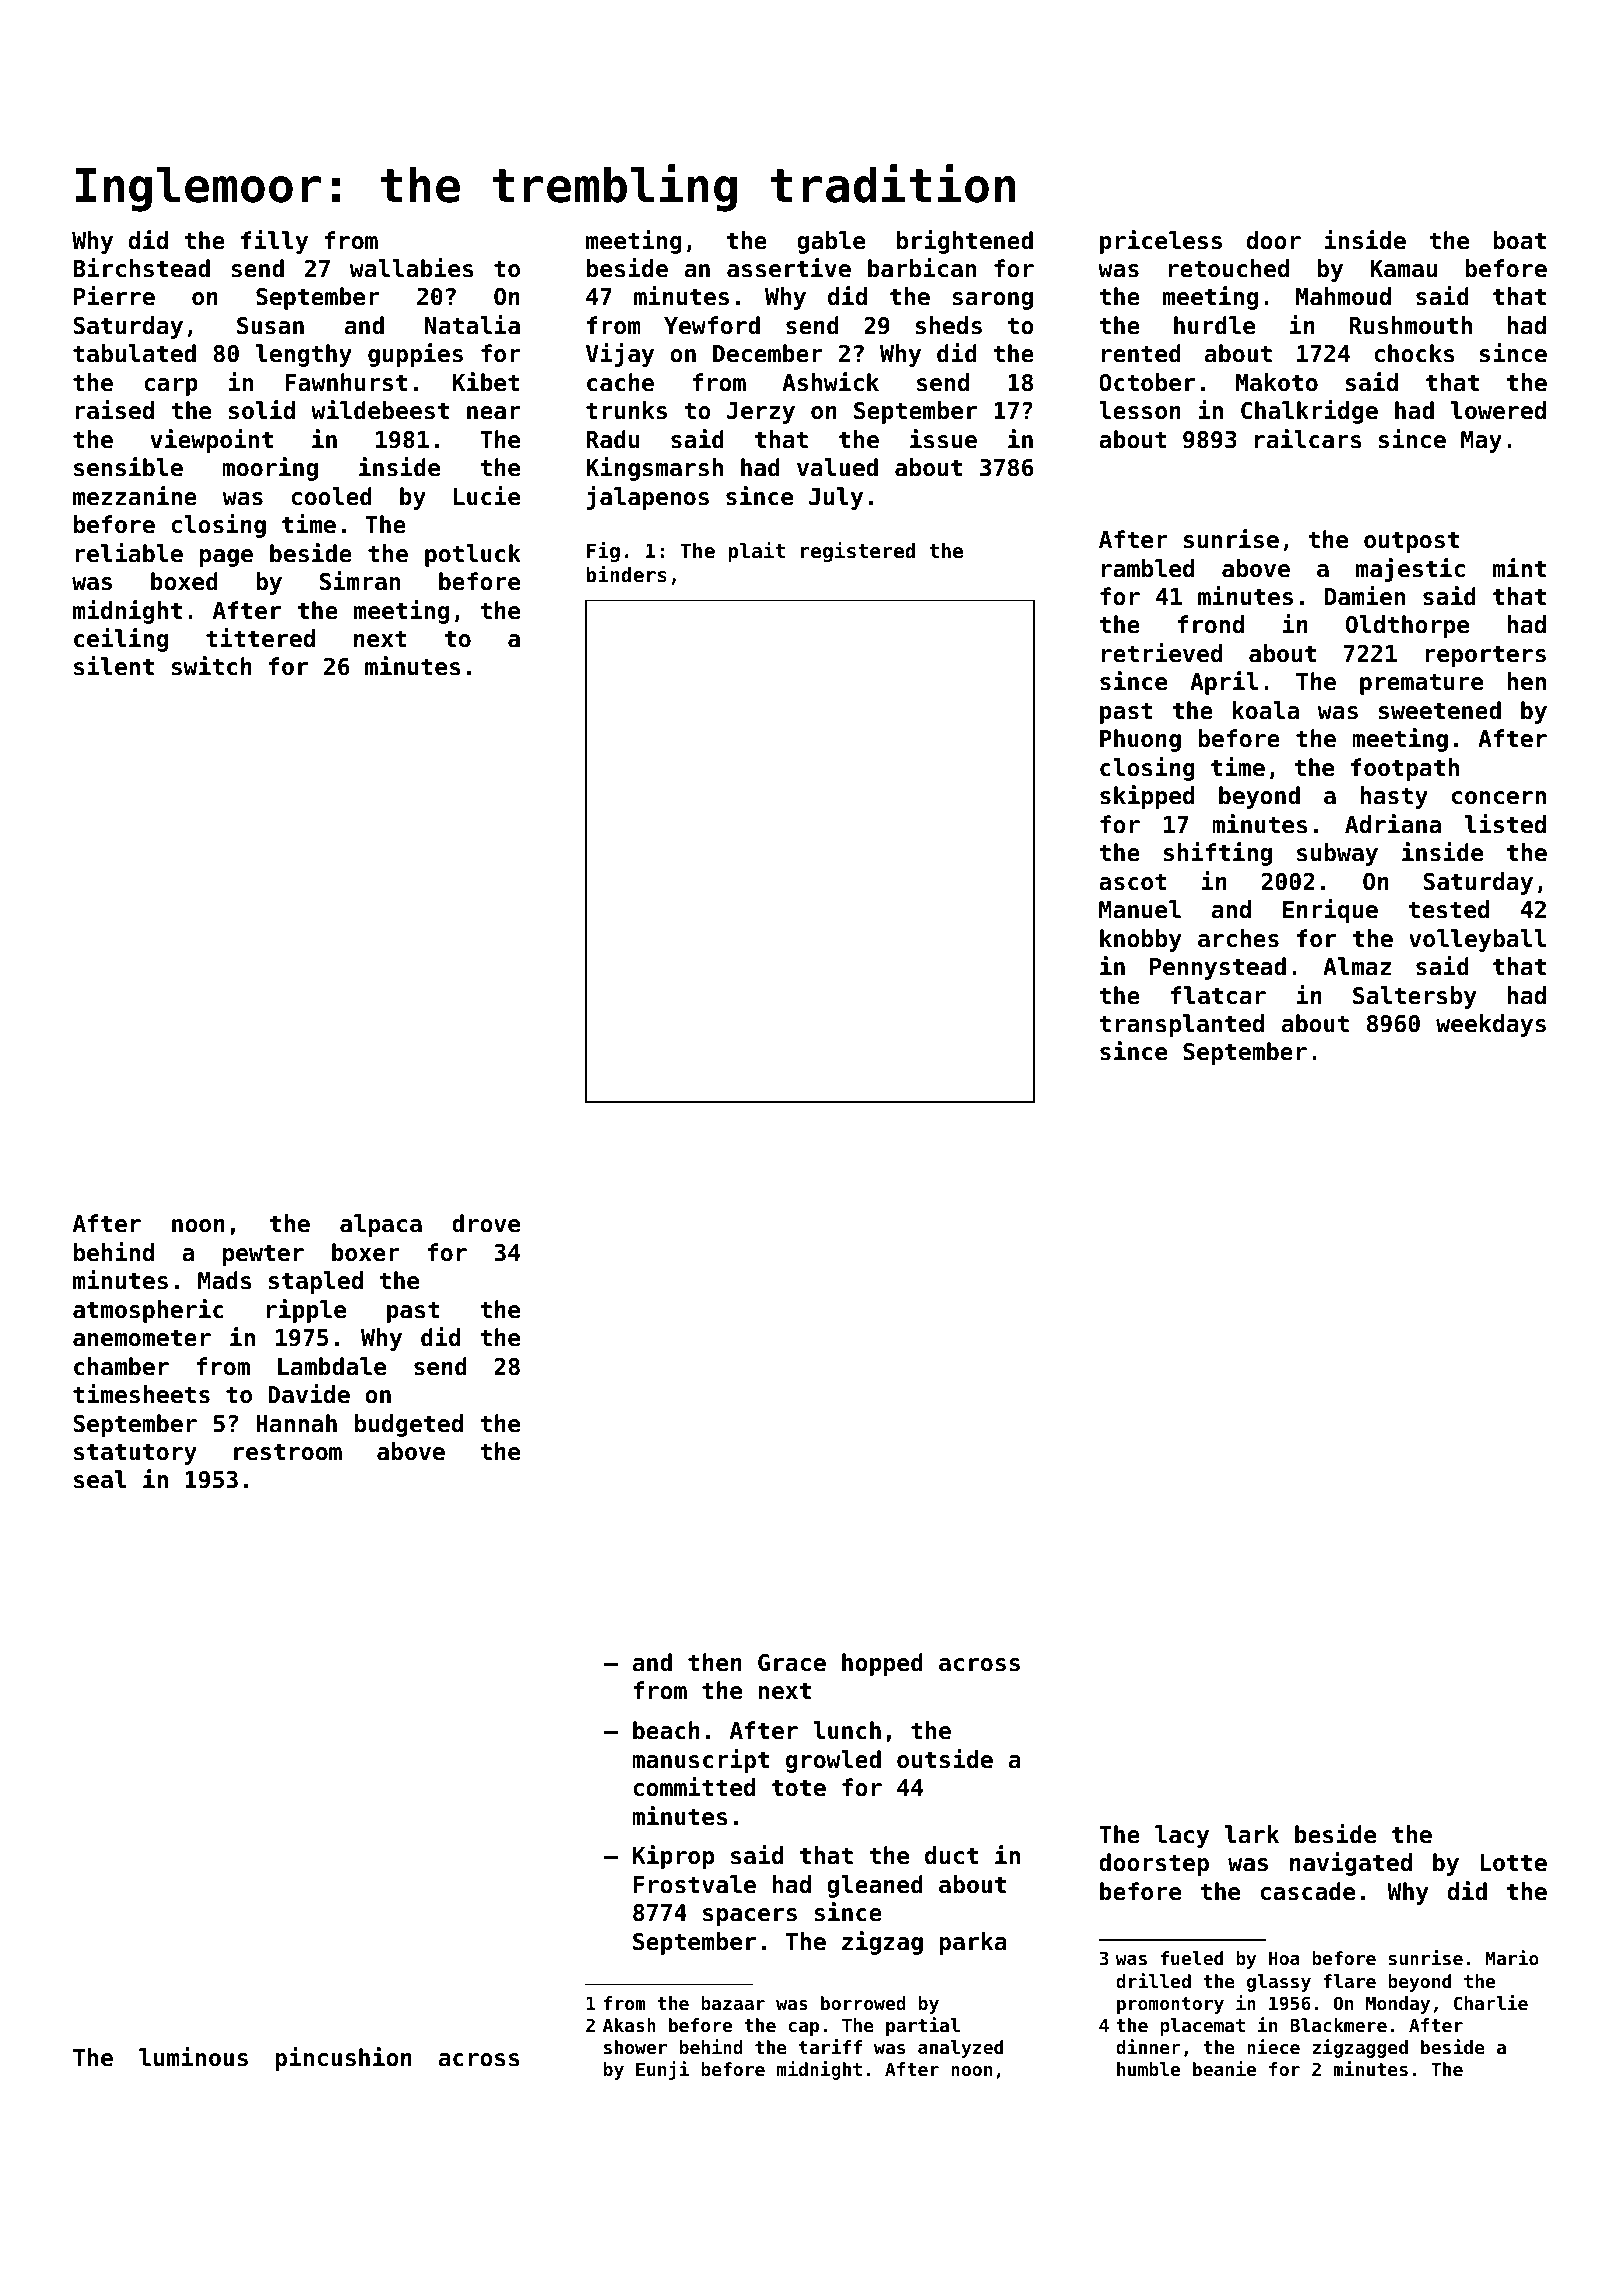 This image has width=1620, height=2292. Describe the element at coordinates (1357, 966) in the image. I see `Almaz` at that location.
